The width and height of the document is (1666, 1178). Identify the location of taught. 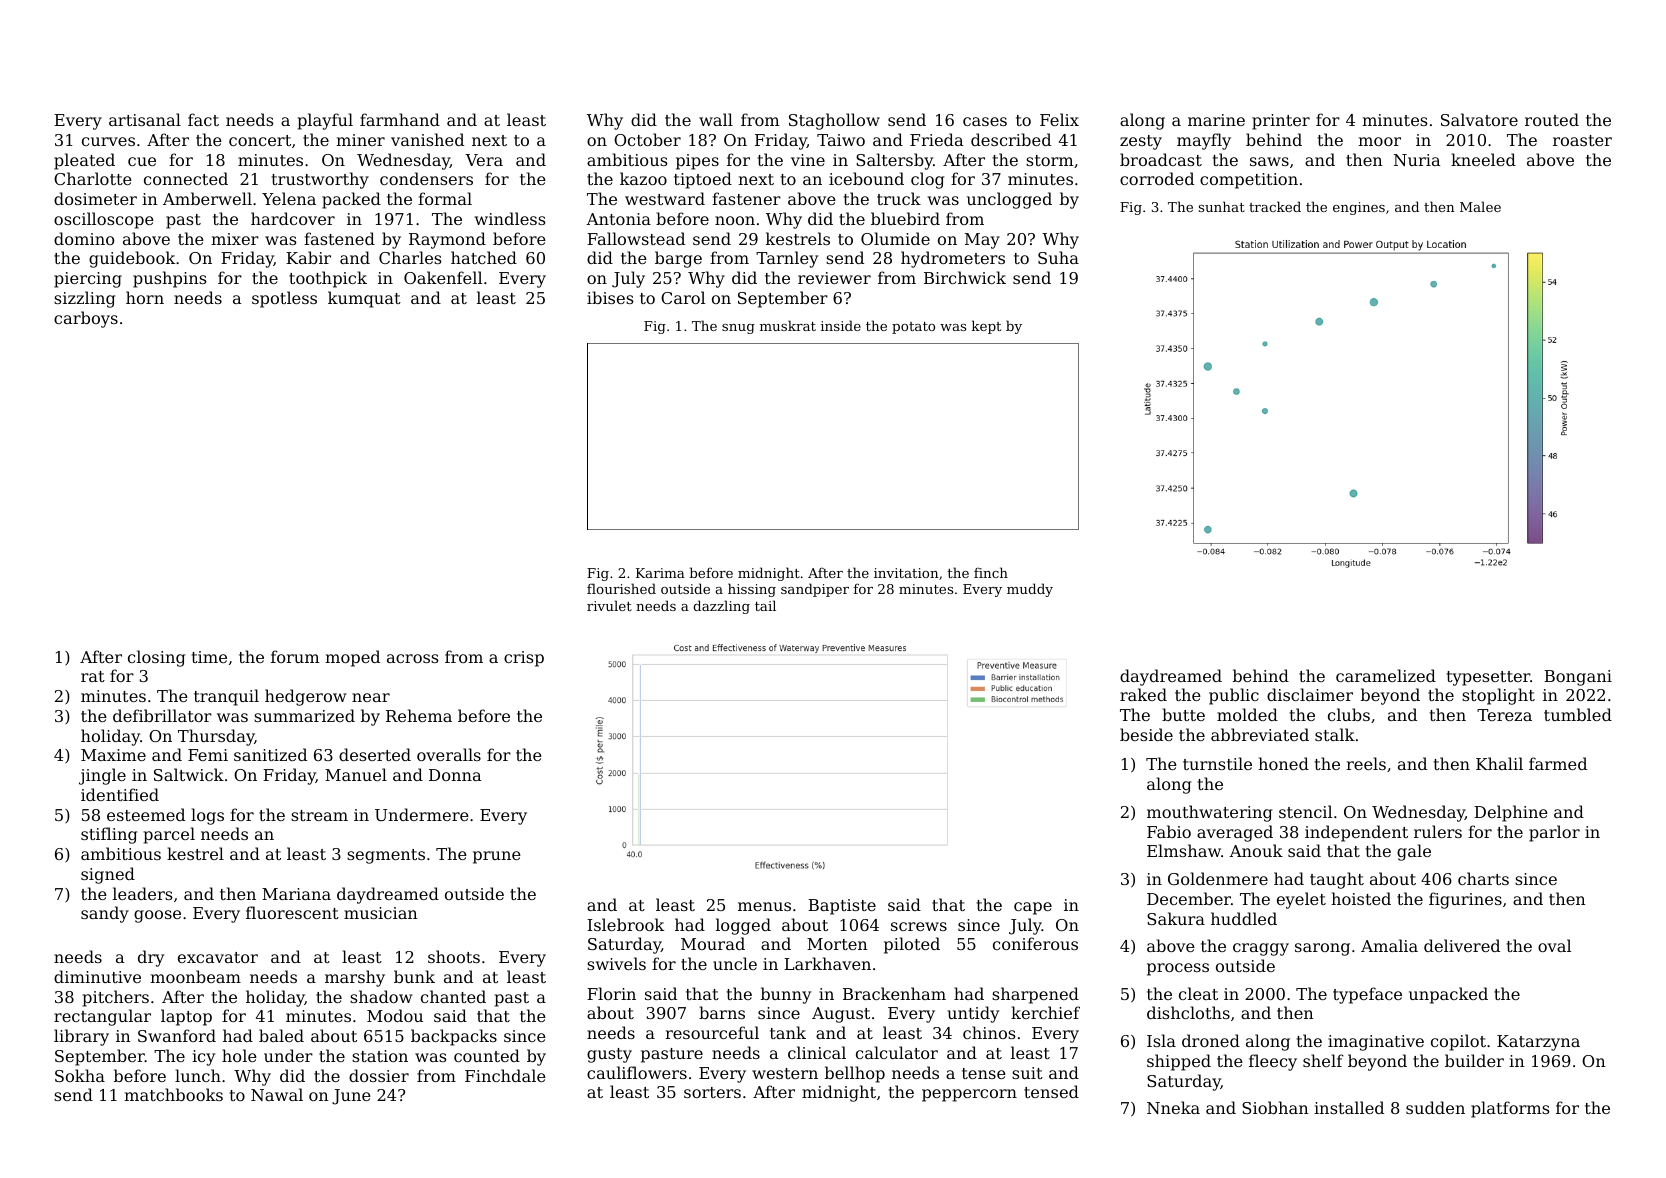
(1337, 880).
